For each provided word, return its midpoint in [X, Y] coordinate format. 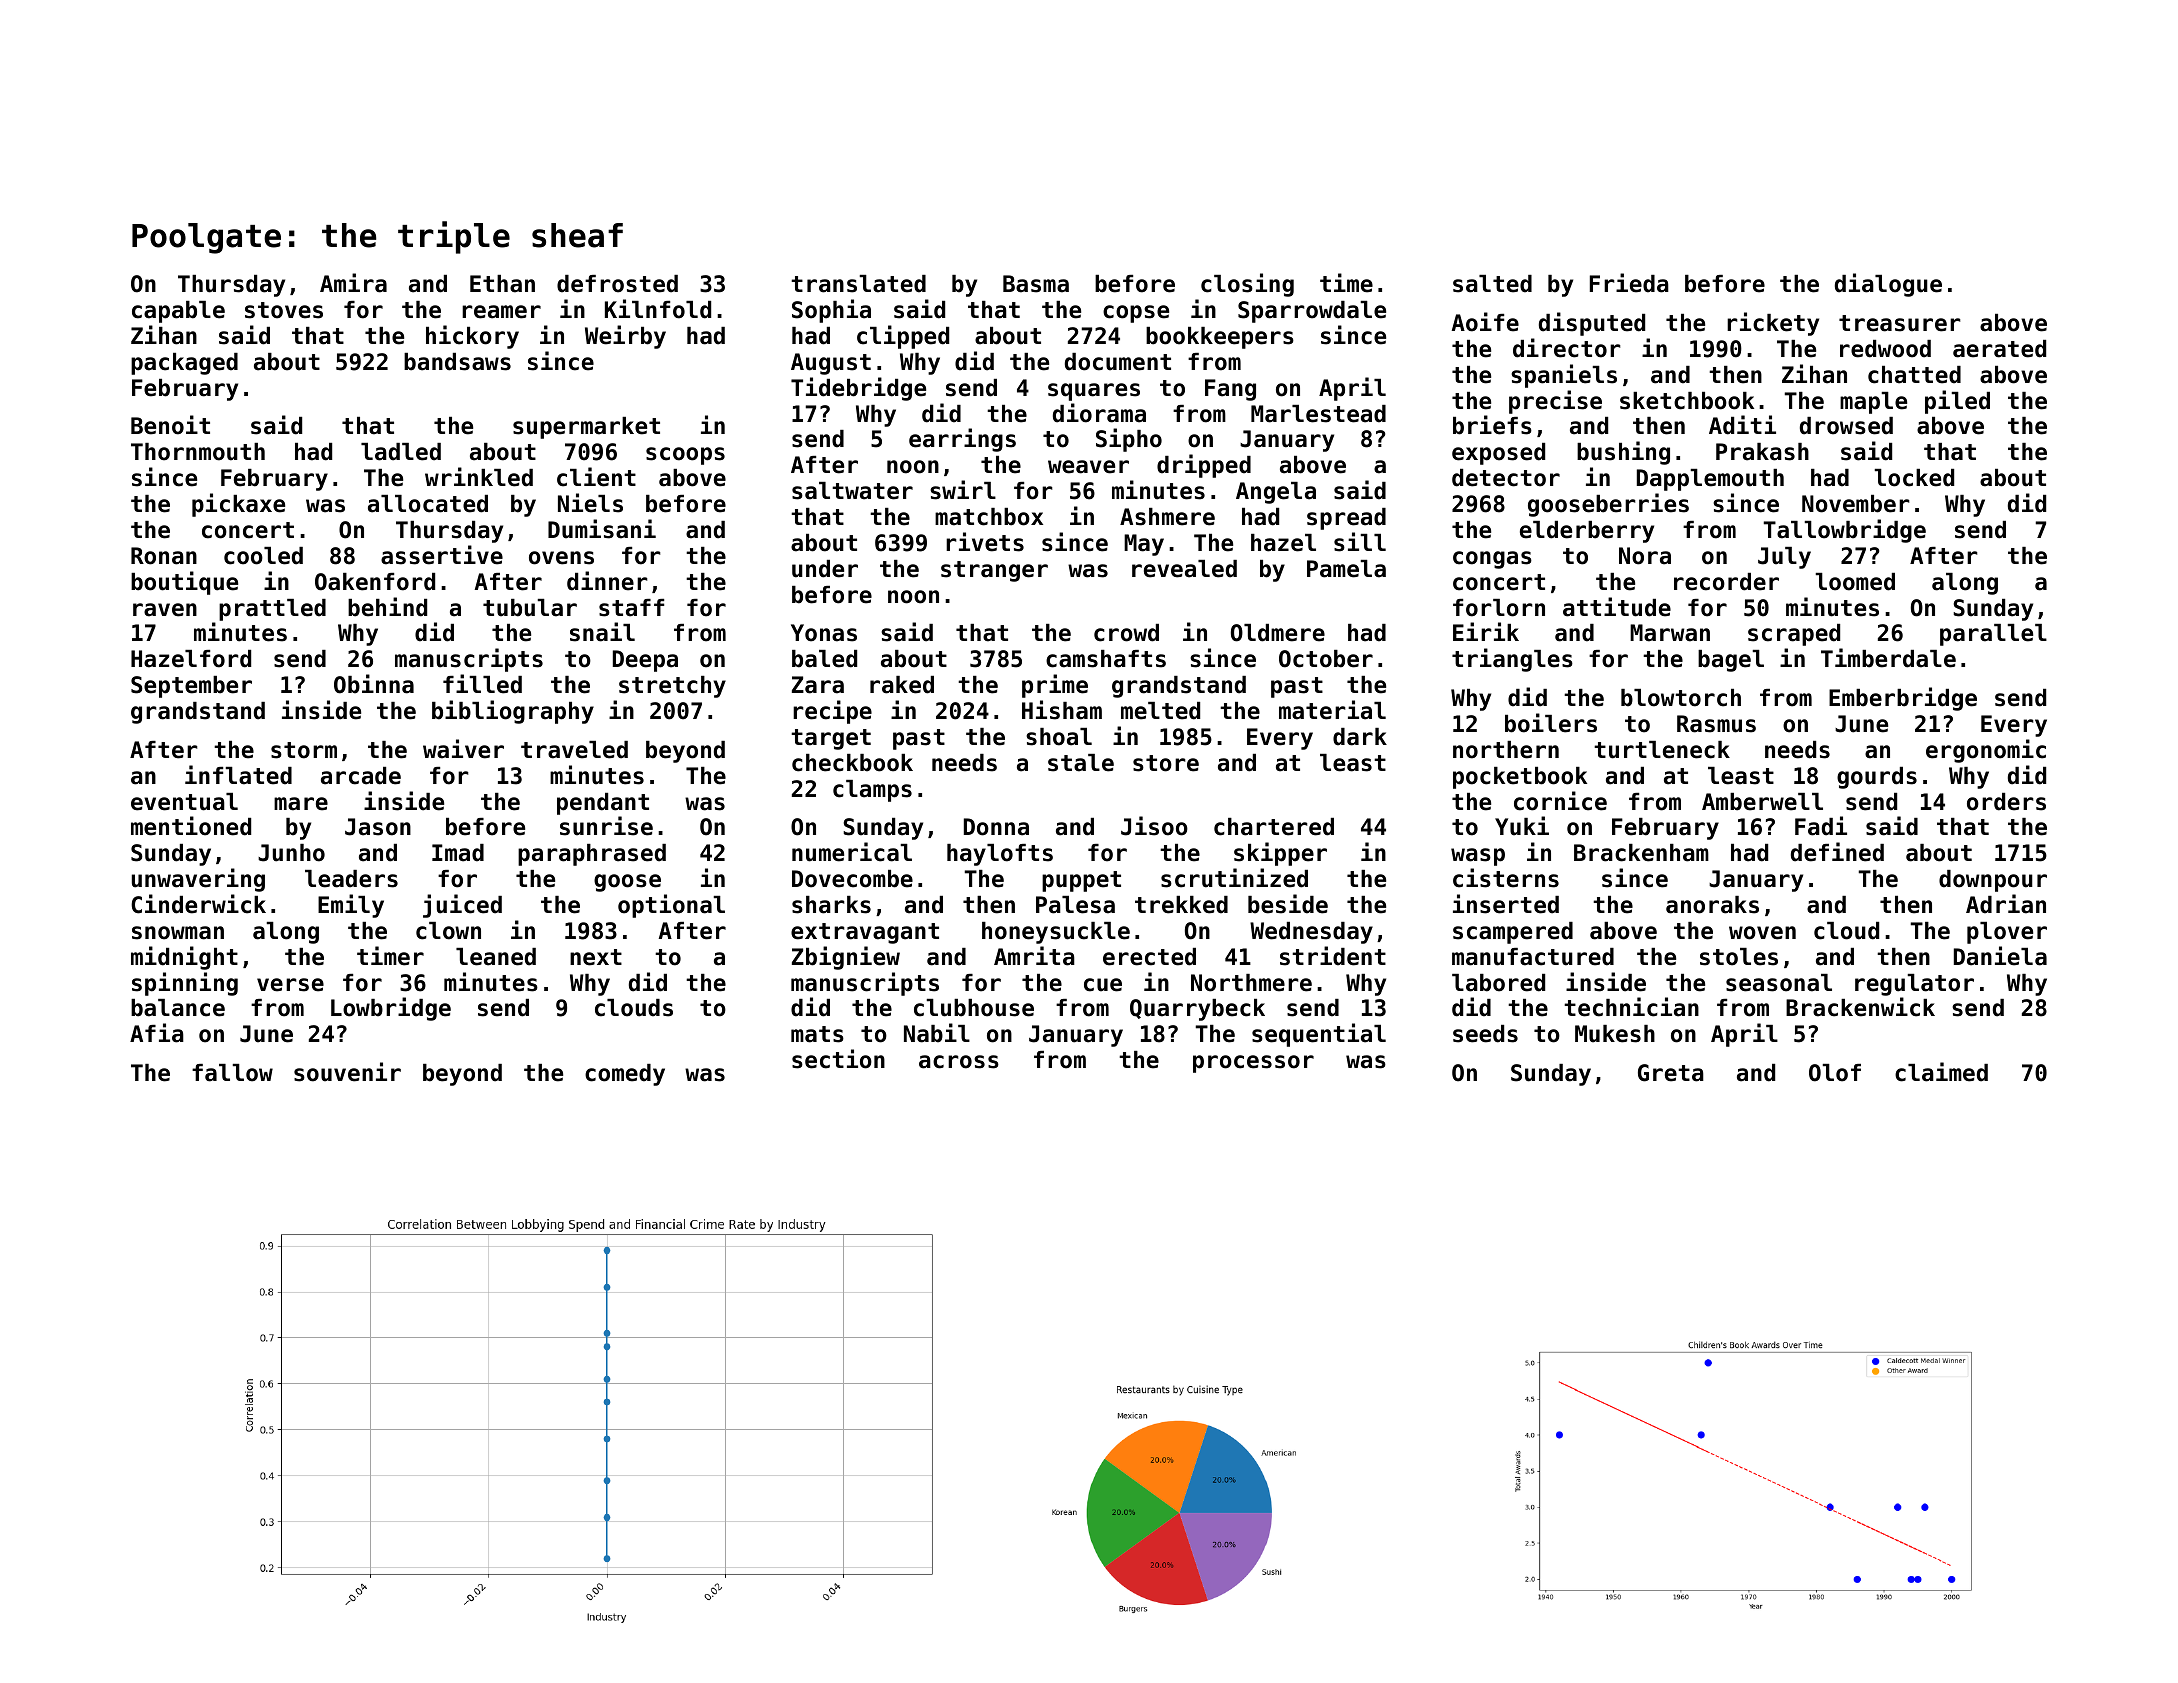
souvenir [347, 1072]
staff [631, 608]
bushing [1623, 453]
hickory [472, 337]
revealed [1184, 569]
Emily [351, 906]
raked [902, 685]
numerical [852, 852]
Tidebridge [858, 389]
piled [1957, 402]
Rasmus [1716, 724]
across [959, 1062]
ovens [561, 558]
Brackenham [1641, 853]
